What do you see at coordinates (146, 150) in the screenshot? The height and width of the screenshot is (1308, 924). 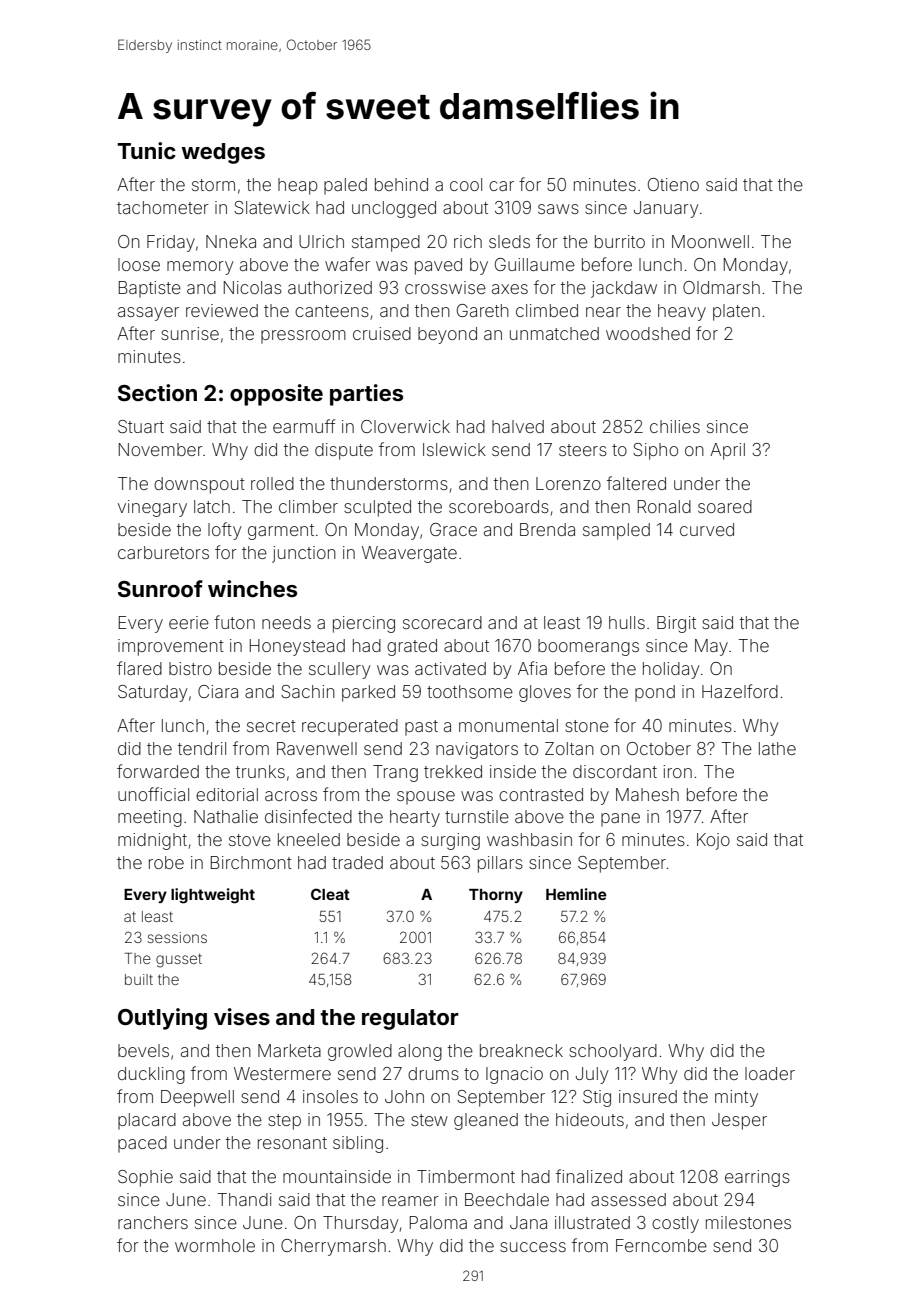 I see `Tunic` at bounding box center [146, 150].
